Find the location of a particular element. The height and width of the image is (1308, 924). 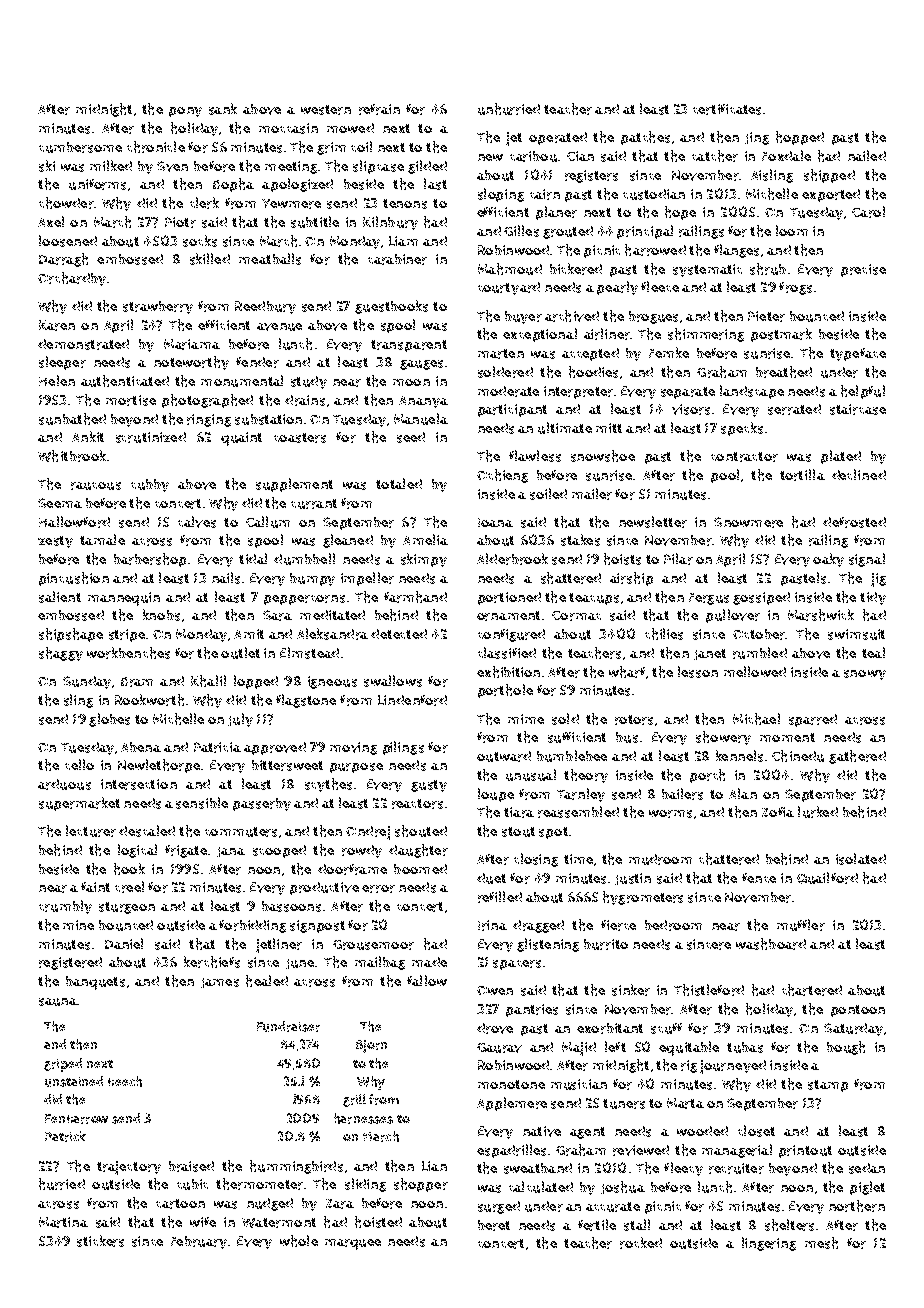

sank is located at coordinates (223, 109).
